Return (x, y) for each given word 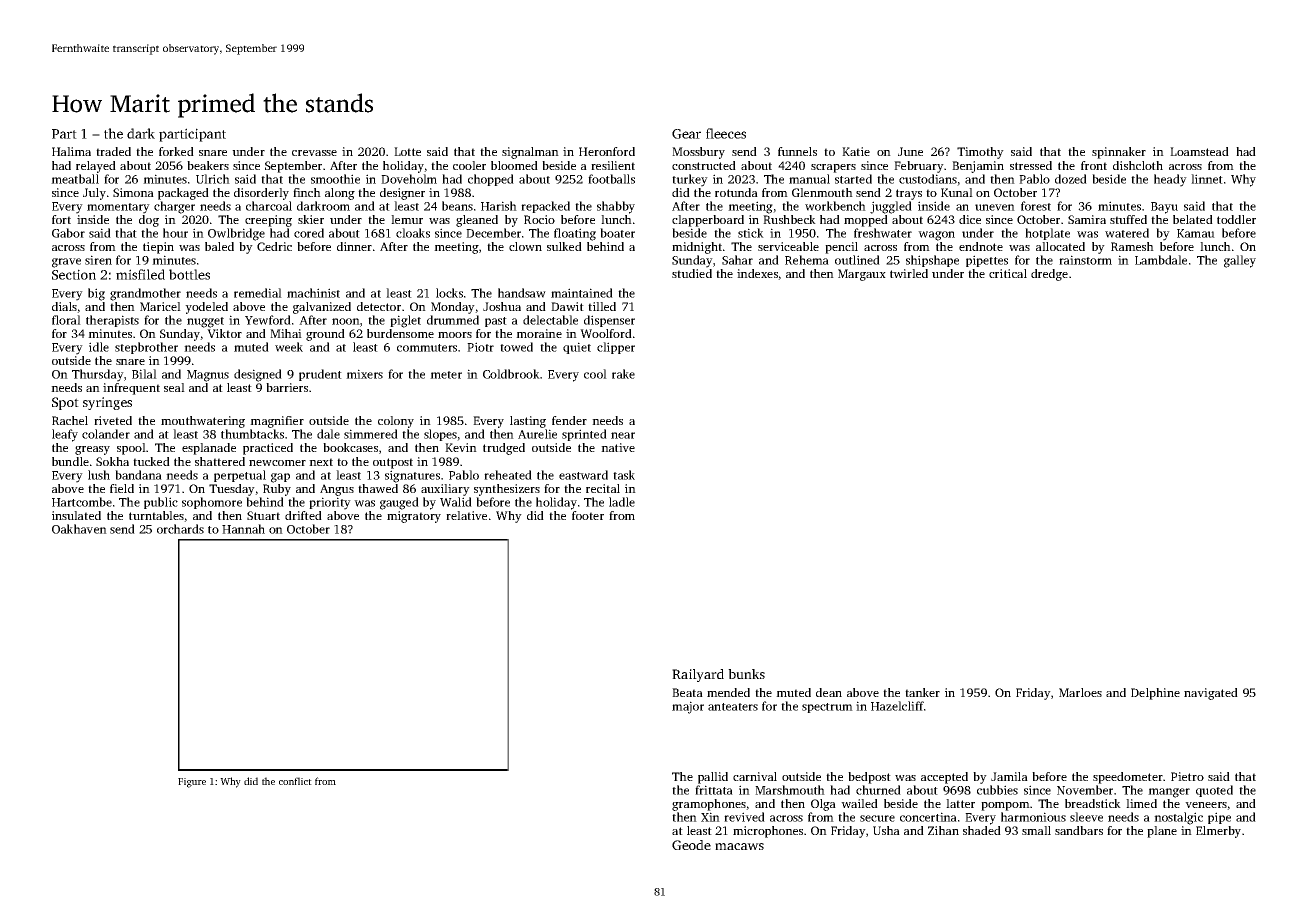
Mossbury (698, 153)
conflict (295, 781)
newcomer (277, 463)
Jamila (1009, 776)
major (688, 707)
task (624, 475)
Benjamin (978, 167)
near (623, 435)
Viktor (224, 333)
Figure (192, 783)
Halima (71, 151)
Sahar (737, 260)
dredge (1049, 275)
